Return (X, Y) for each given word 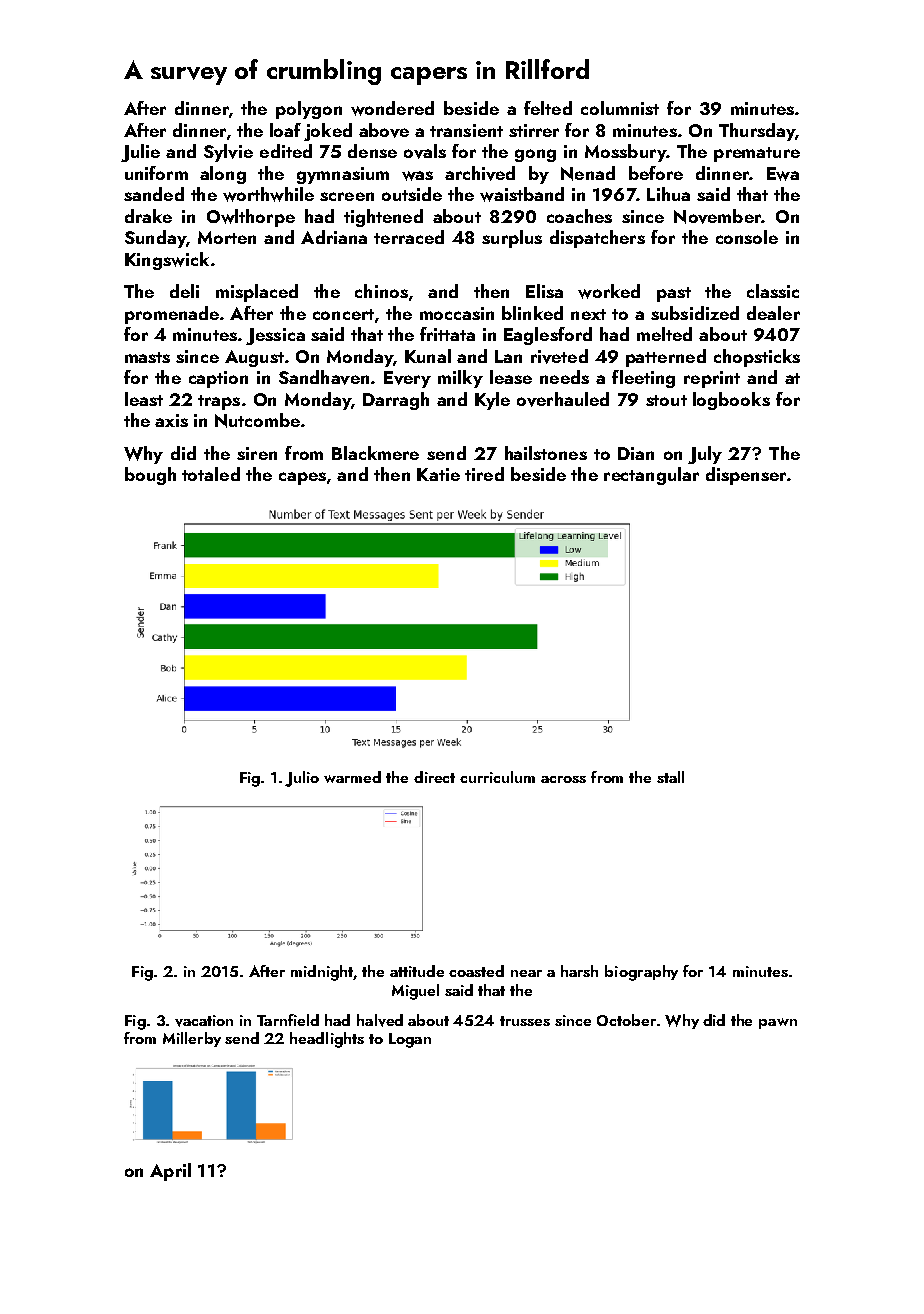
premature (757, 154)
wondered (392, 108)
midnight (322, 973)
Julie (140, 153)
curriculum (497, 777)
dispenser (746, 476)
